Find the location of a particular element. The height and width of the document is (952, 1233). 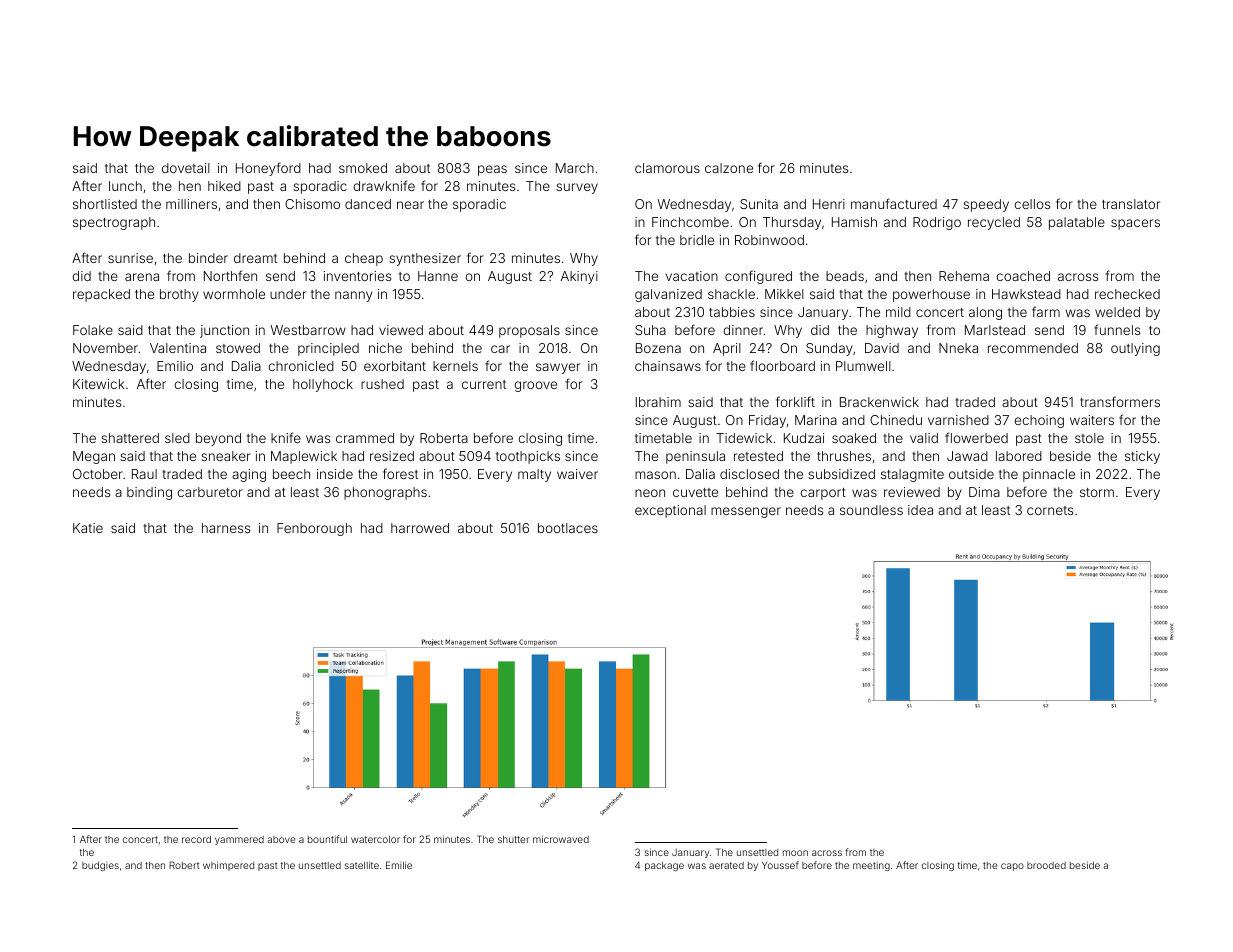

Honeyford is located at coordinates (268, 169).
